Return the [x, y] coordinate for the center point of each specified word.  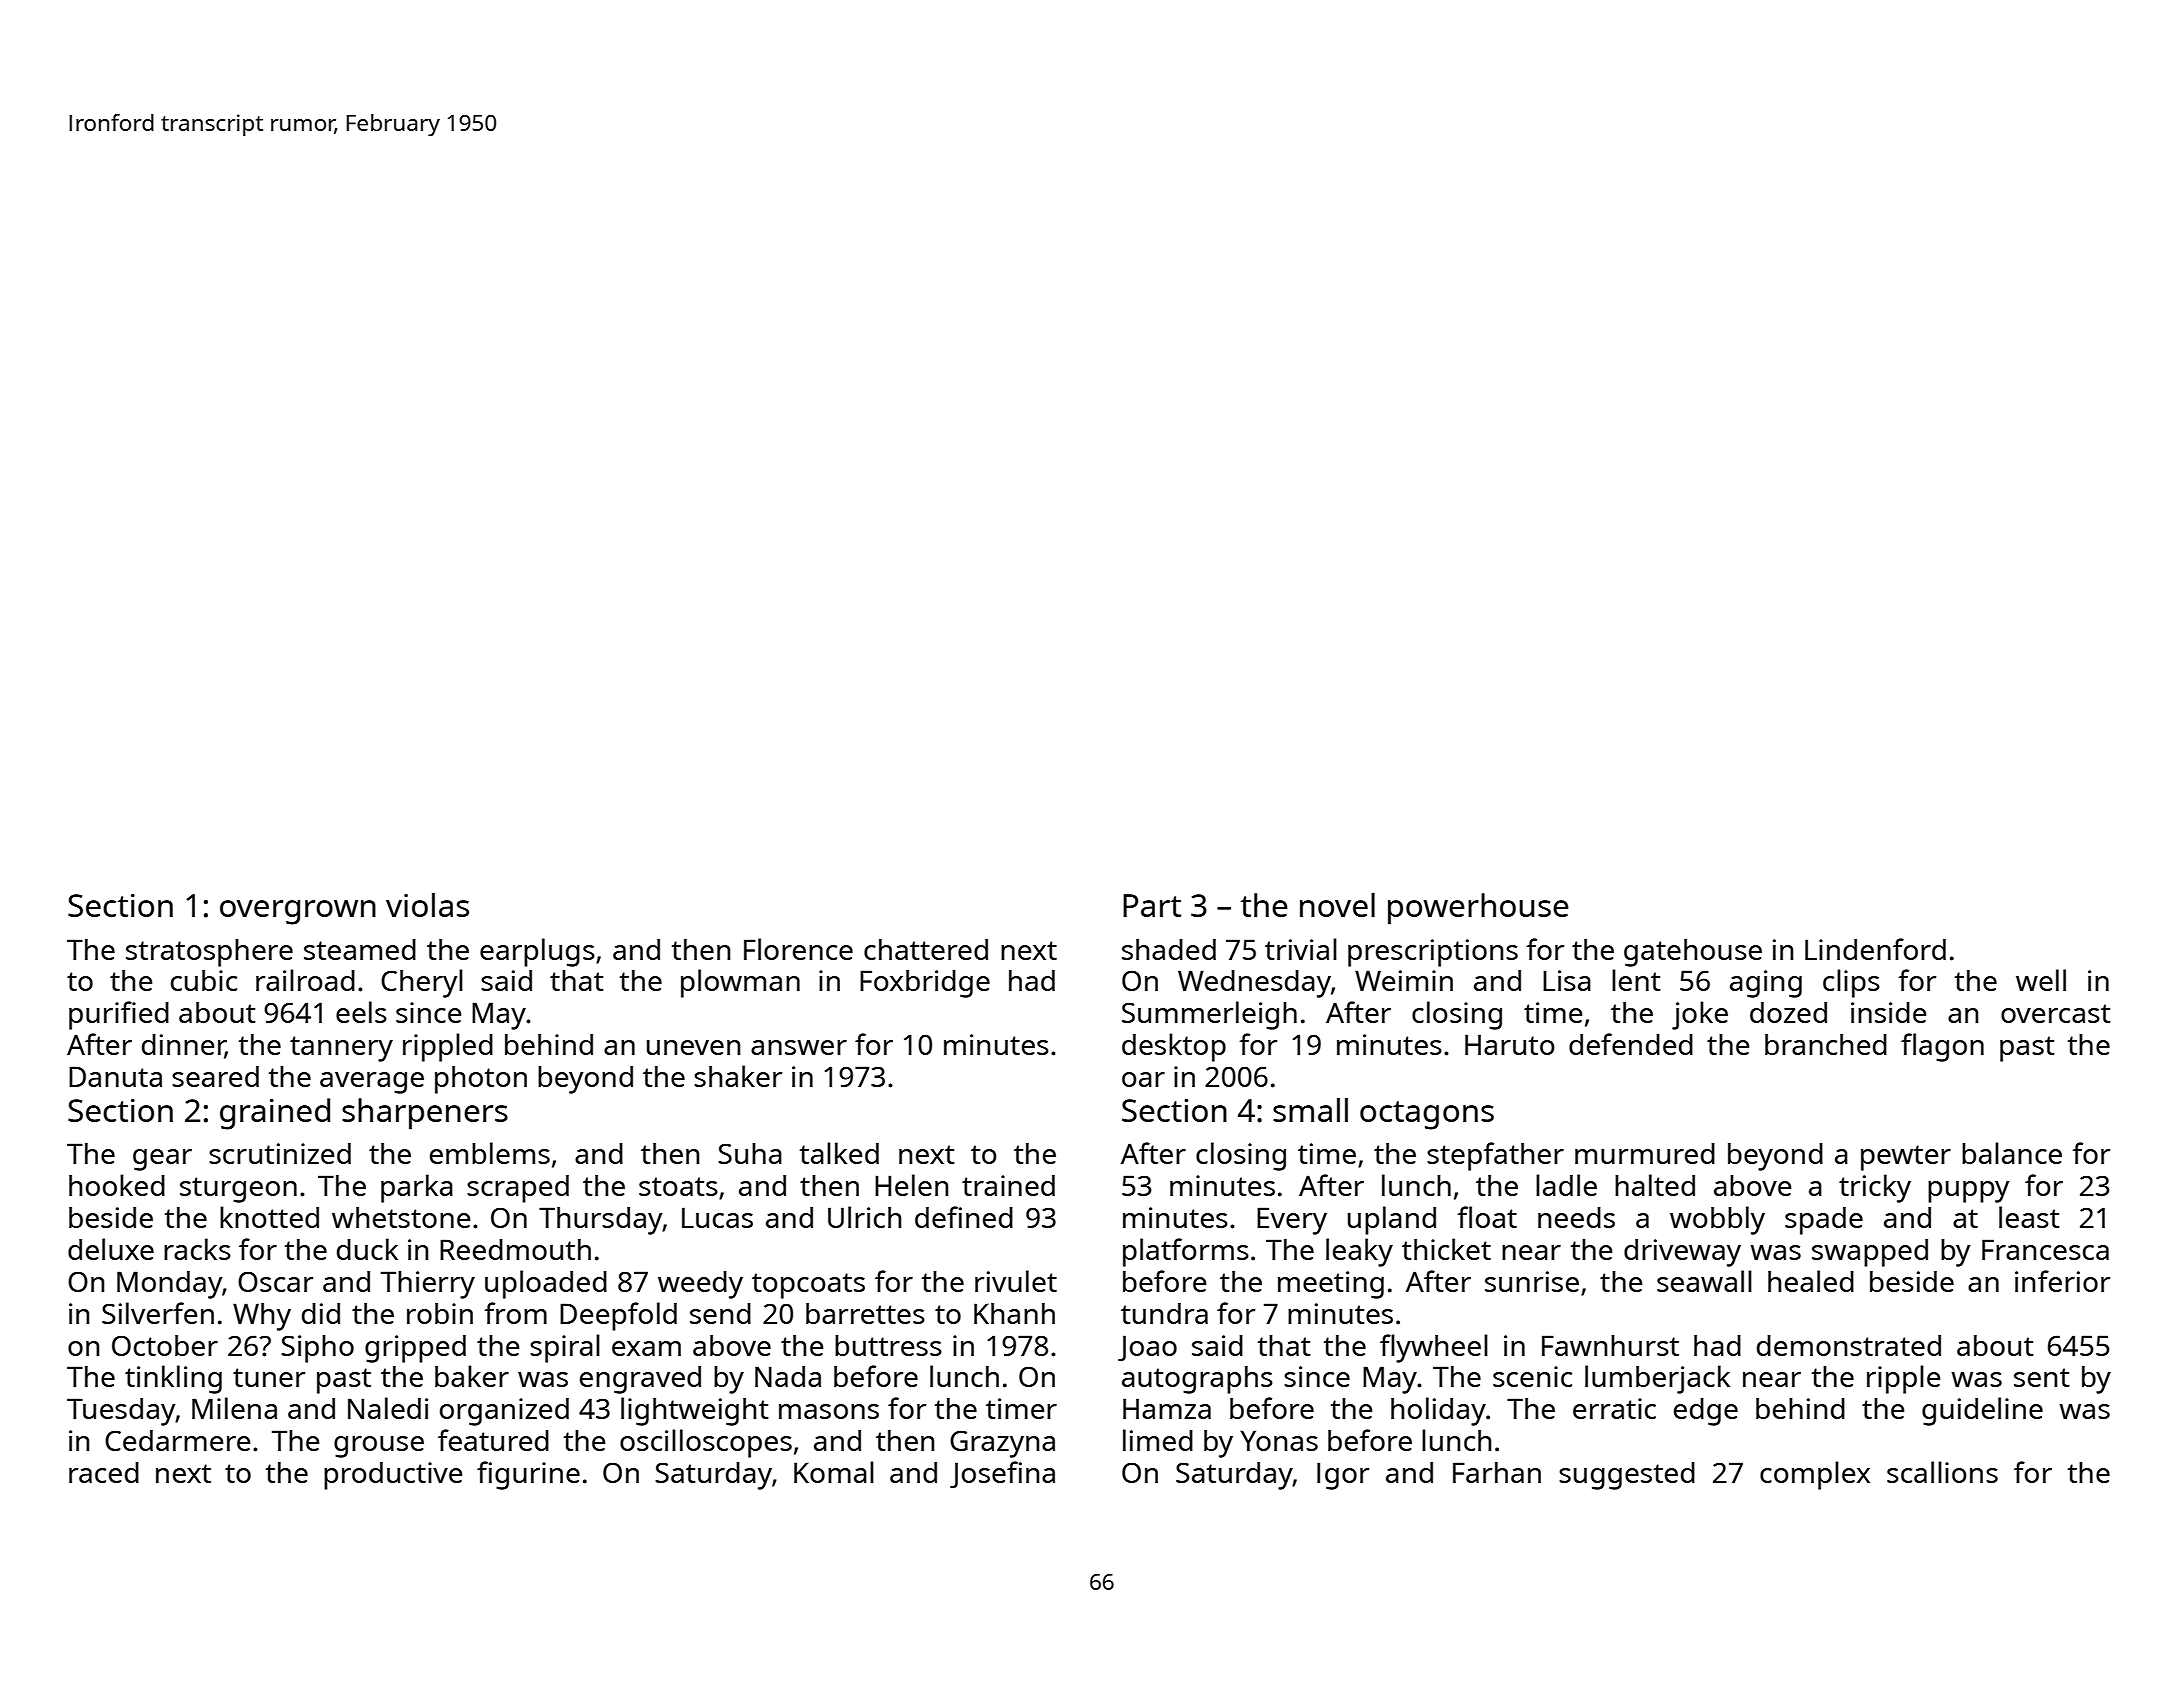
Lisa [1567, 980]
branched [1826, 1044]
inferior [2062, 1281]
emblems [490, 1153]
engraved [640, 1380]
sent [2042, 1377]
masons [829, 1411]
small [1310, 1110]
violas [427, 905]
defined [964, 1217]
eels [361, 1012]
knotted [269, 1217]
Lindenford [1875, 949]
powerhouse [1478, 909]
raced [104, 1472]
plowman [740, 983]
